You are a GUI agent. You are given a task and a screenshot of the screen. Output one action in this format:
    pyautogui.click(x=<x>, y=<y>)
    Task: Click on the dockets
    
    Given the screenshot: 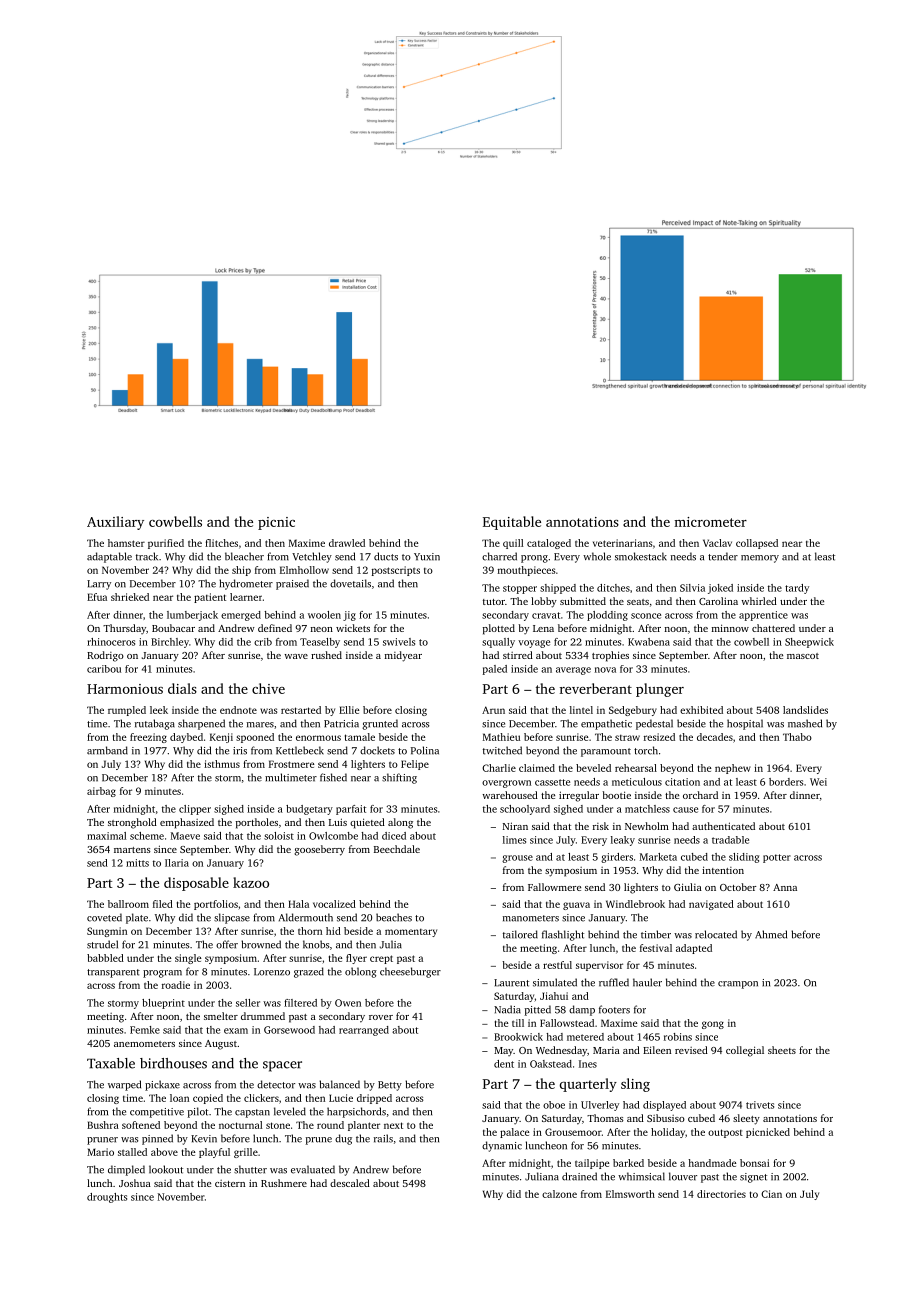 What is the action you would take?
    pyautogui.click(x=377, y=750)
